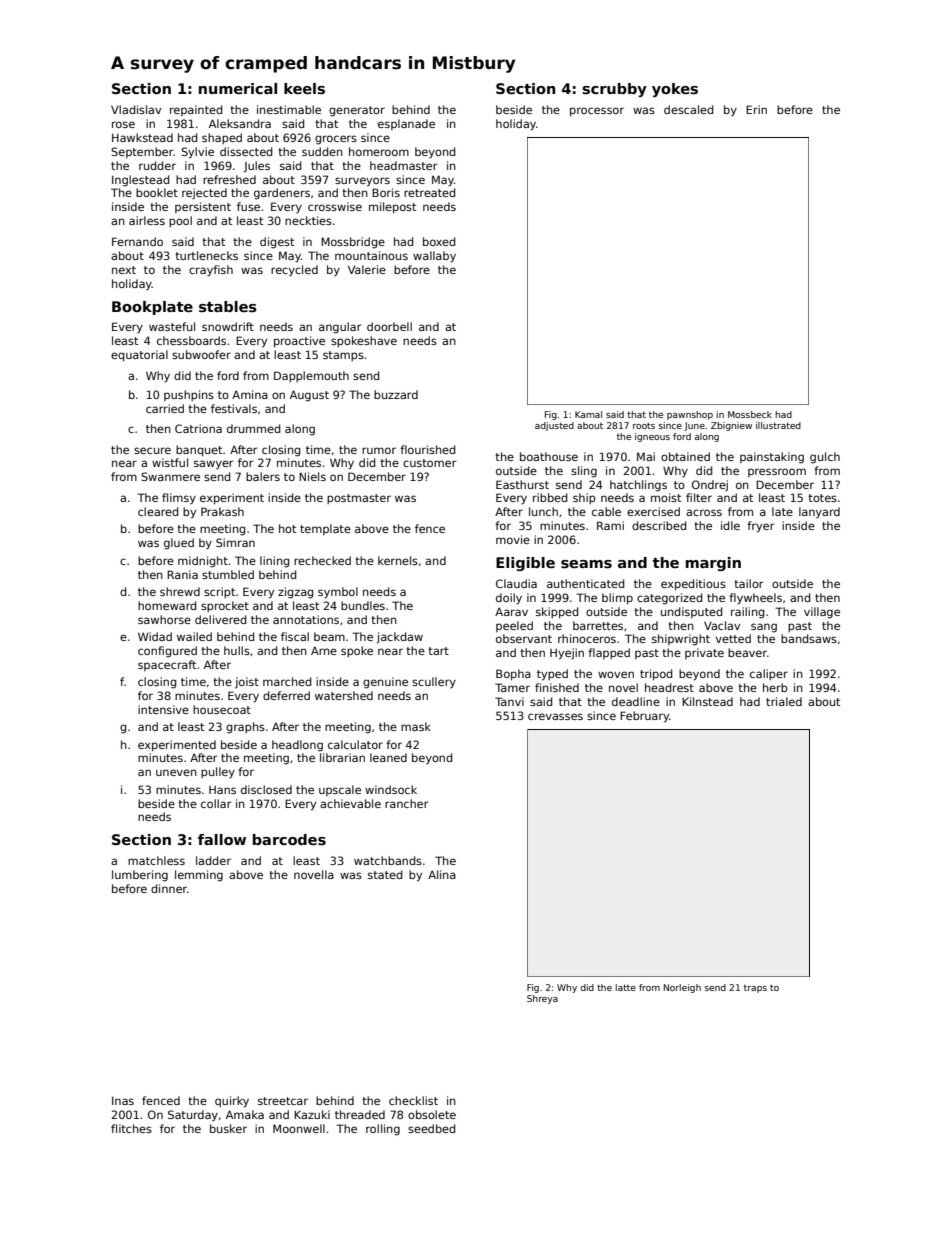  I want to click on crevasses, so click(555, 716).
